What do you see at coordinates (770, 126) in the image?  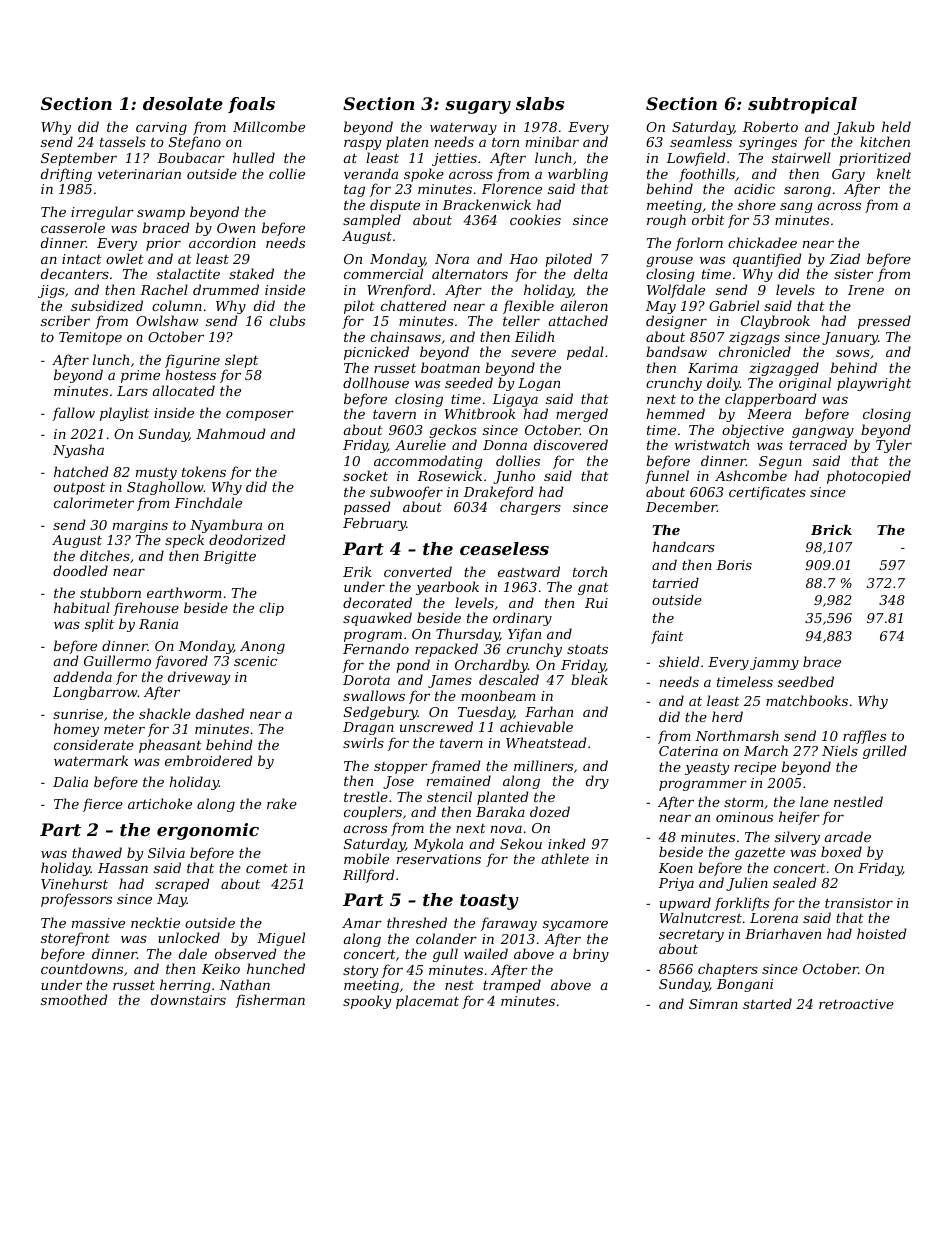 I see `Roberto` at bounding box center [770, 126].
